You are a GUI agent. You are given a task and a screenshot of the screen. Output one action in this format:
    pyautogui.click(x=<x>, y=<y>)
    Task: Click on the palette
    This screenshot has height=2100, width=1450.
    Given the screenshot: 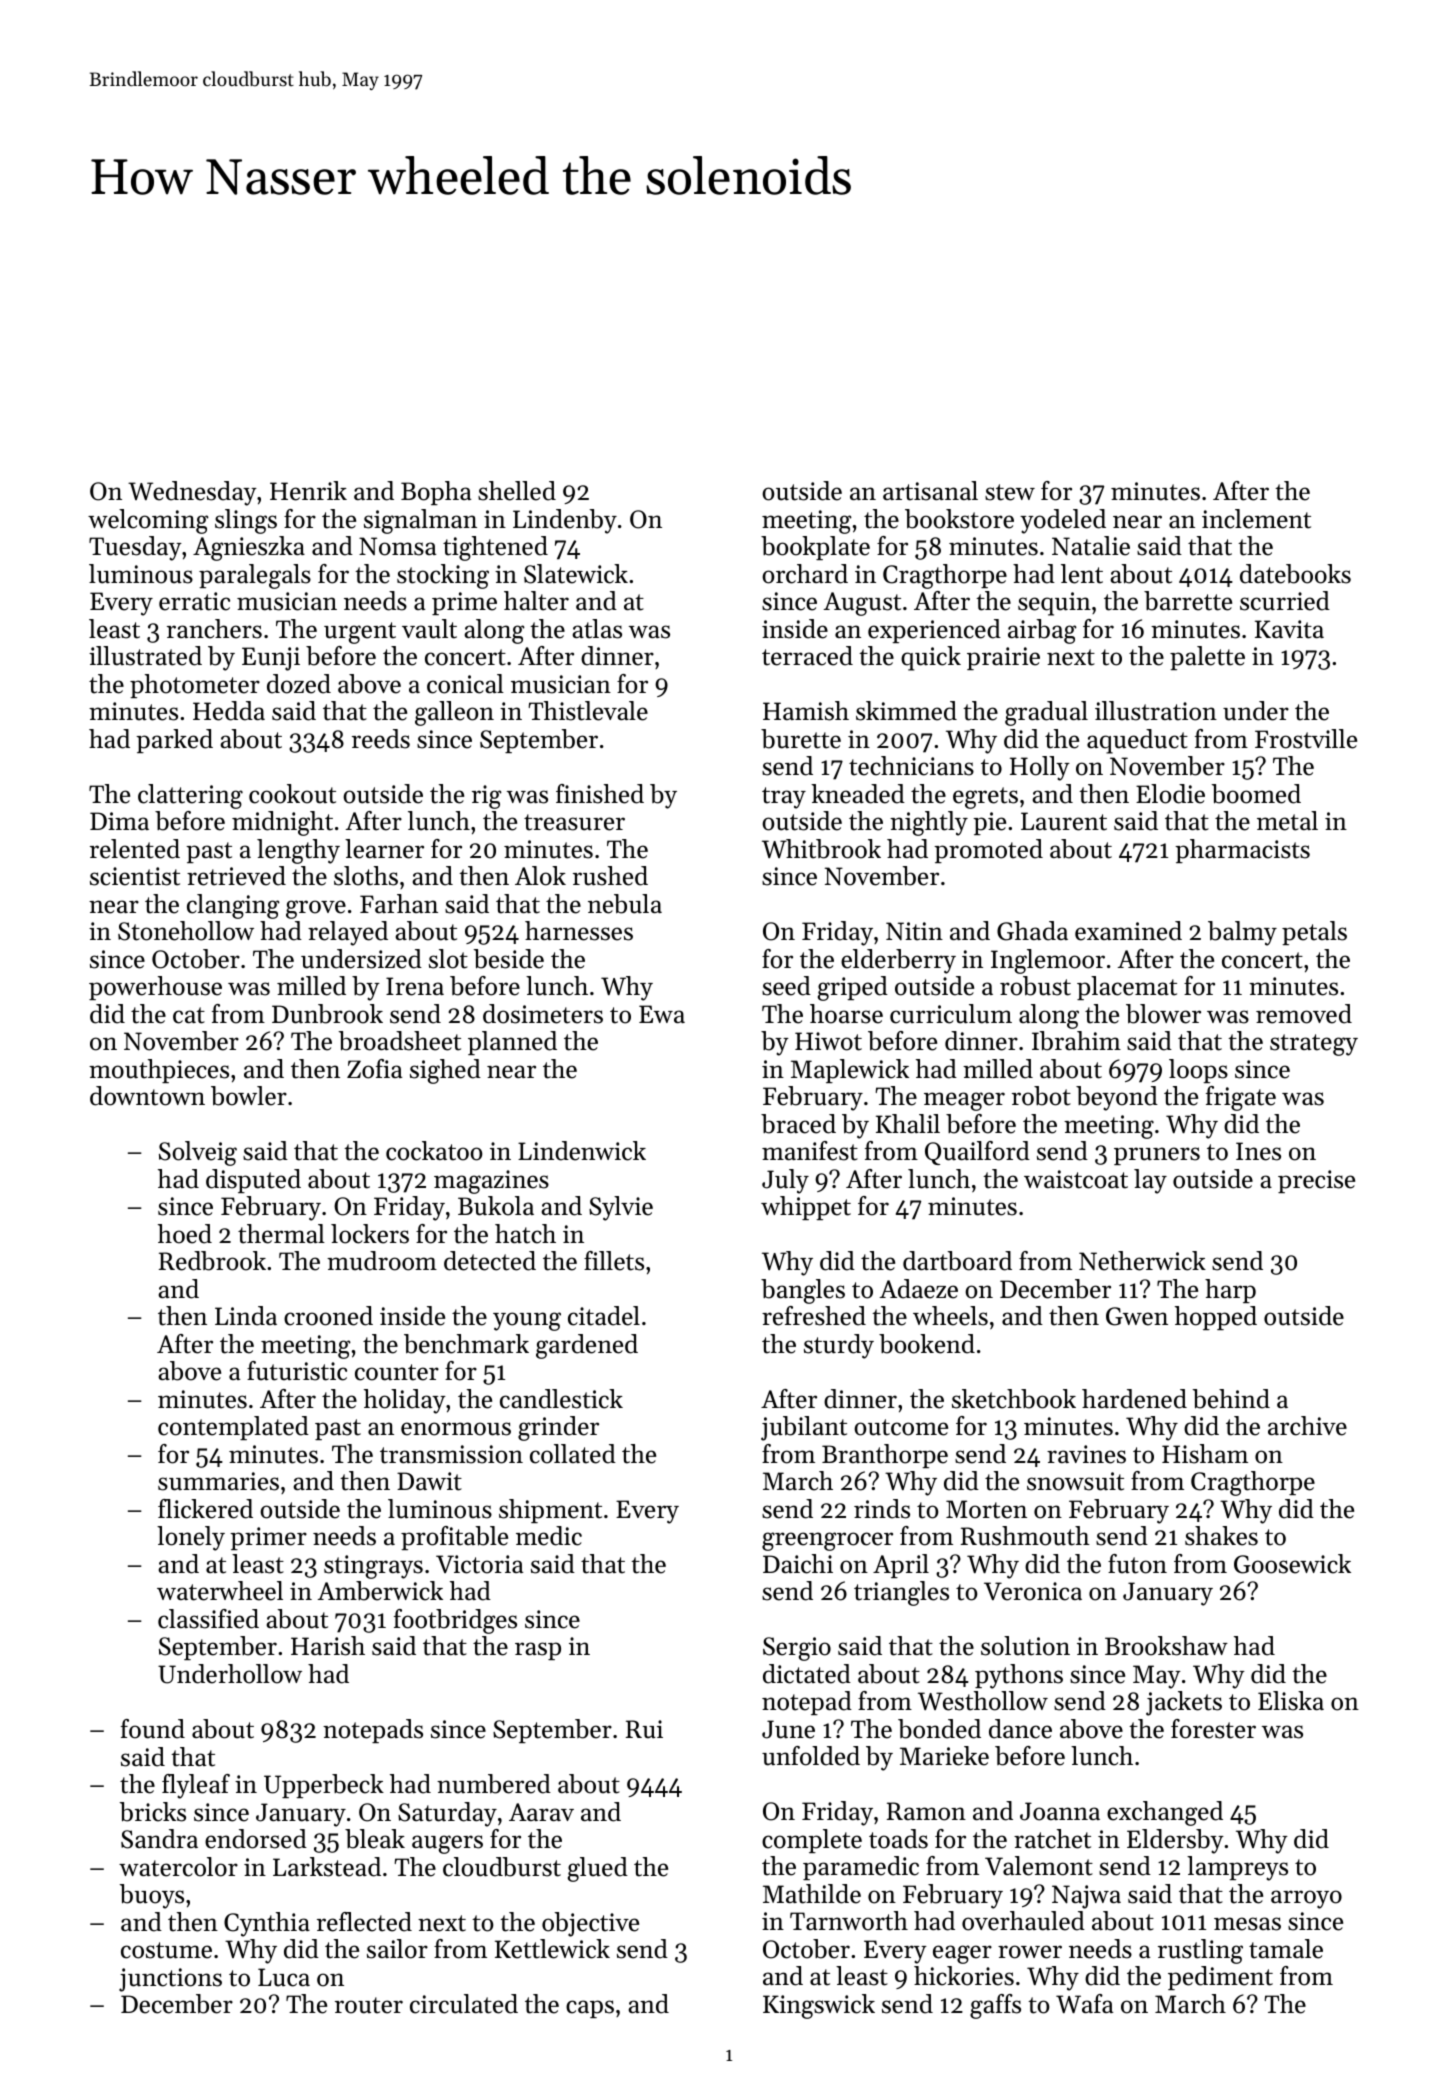 What is the action you would take?
    pyautogui.click(x=1207, y=658)
